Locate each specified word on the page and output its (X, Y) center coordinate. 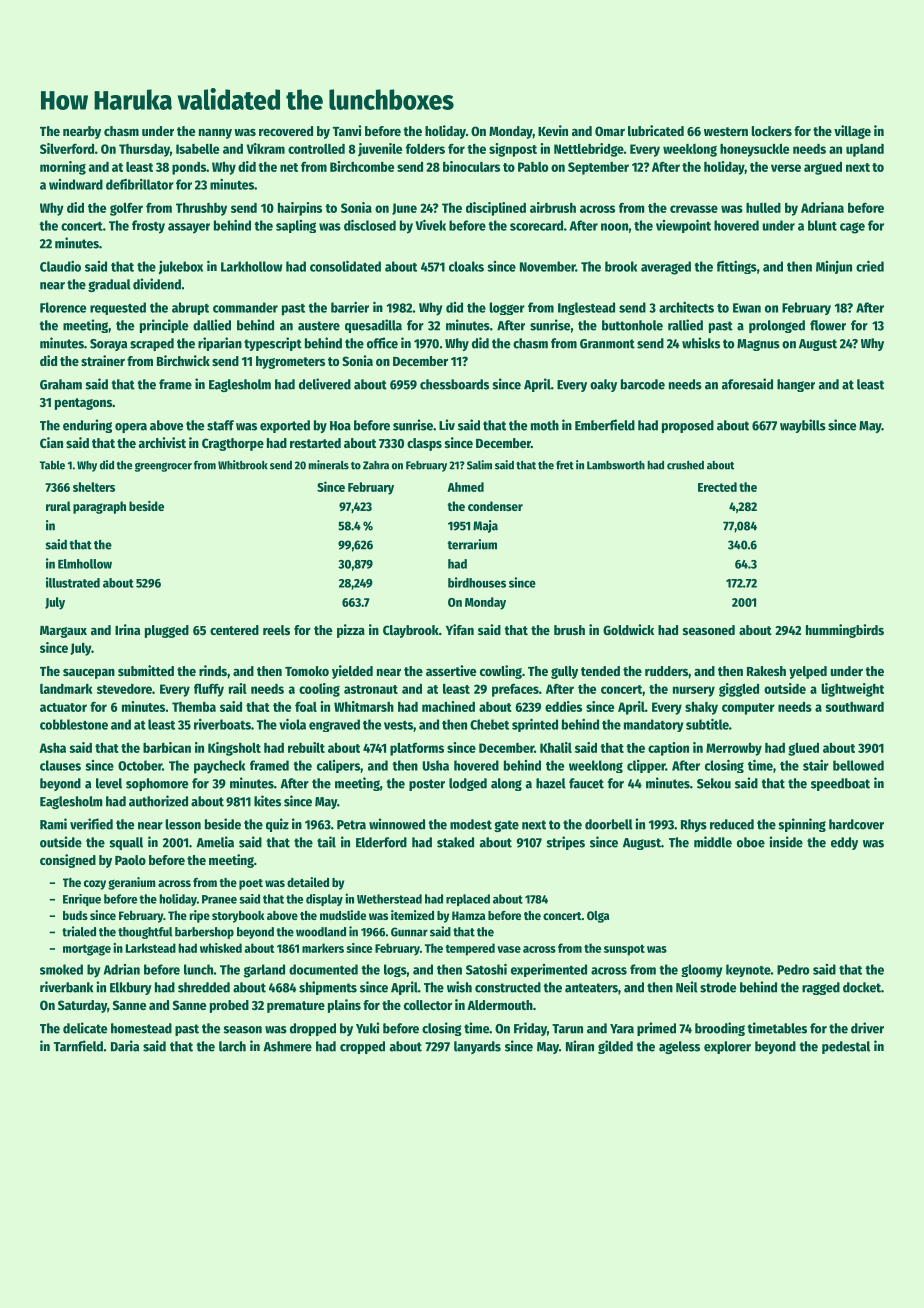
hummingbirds (845, 631)
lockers (771, 131)
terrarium (472, 544)
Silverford (67, 148)
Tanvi (347, 130)
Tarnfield (78, 1046)
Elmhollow (85, 564)
